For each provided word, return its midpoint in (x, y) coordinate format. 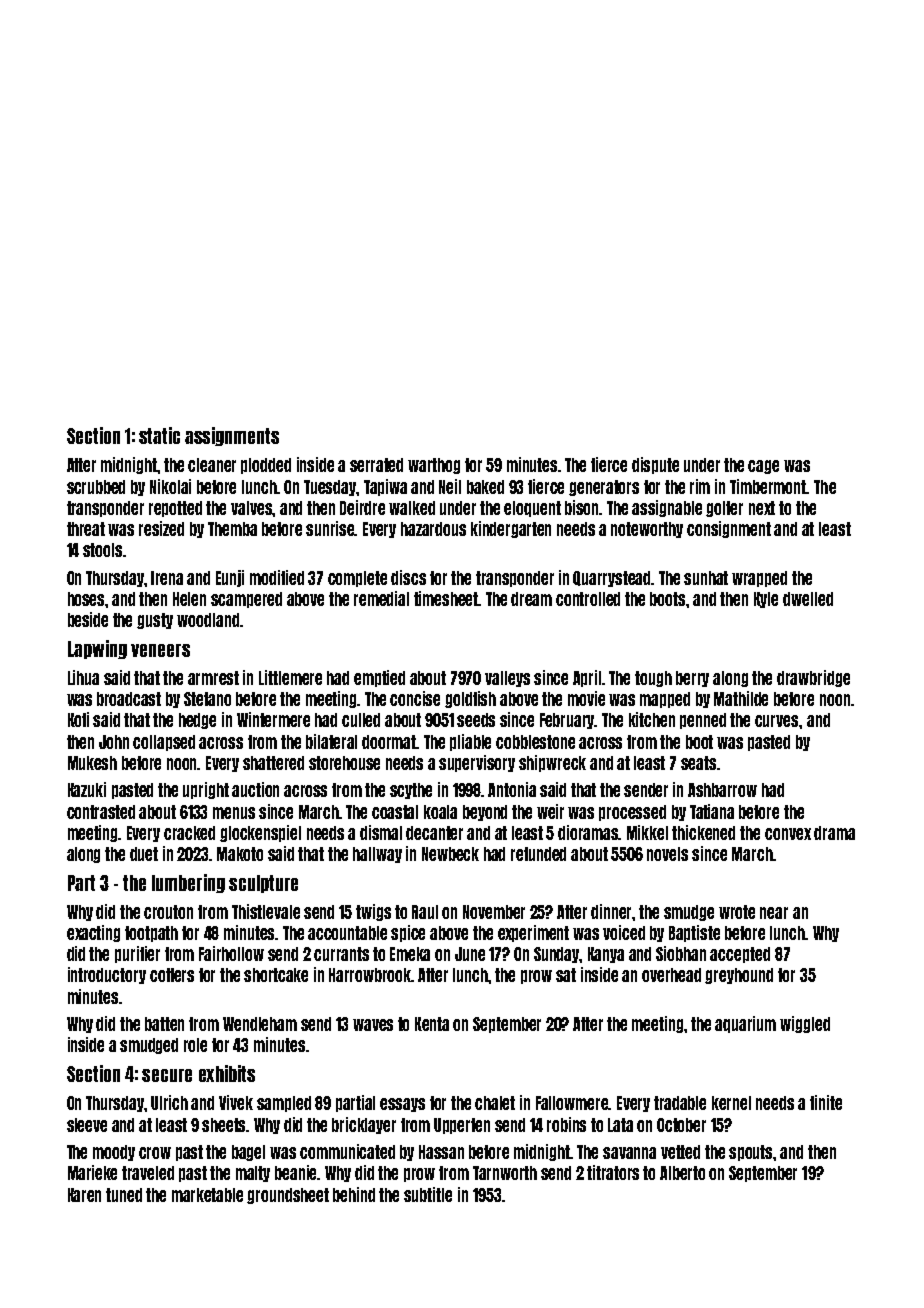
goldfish (470, 699)
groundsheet (288, 1196)
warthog (434, 466)
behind (354, 1194)
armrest (213, 678)
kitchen (652, 719)
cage (763, 467)
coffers (172, 975)
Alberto (682, 1173)
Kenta (432, 1024)
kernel (731, 1103)
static (159, 435)
